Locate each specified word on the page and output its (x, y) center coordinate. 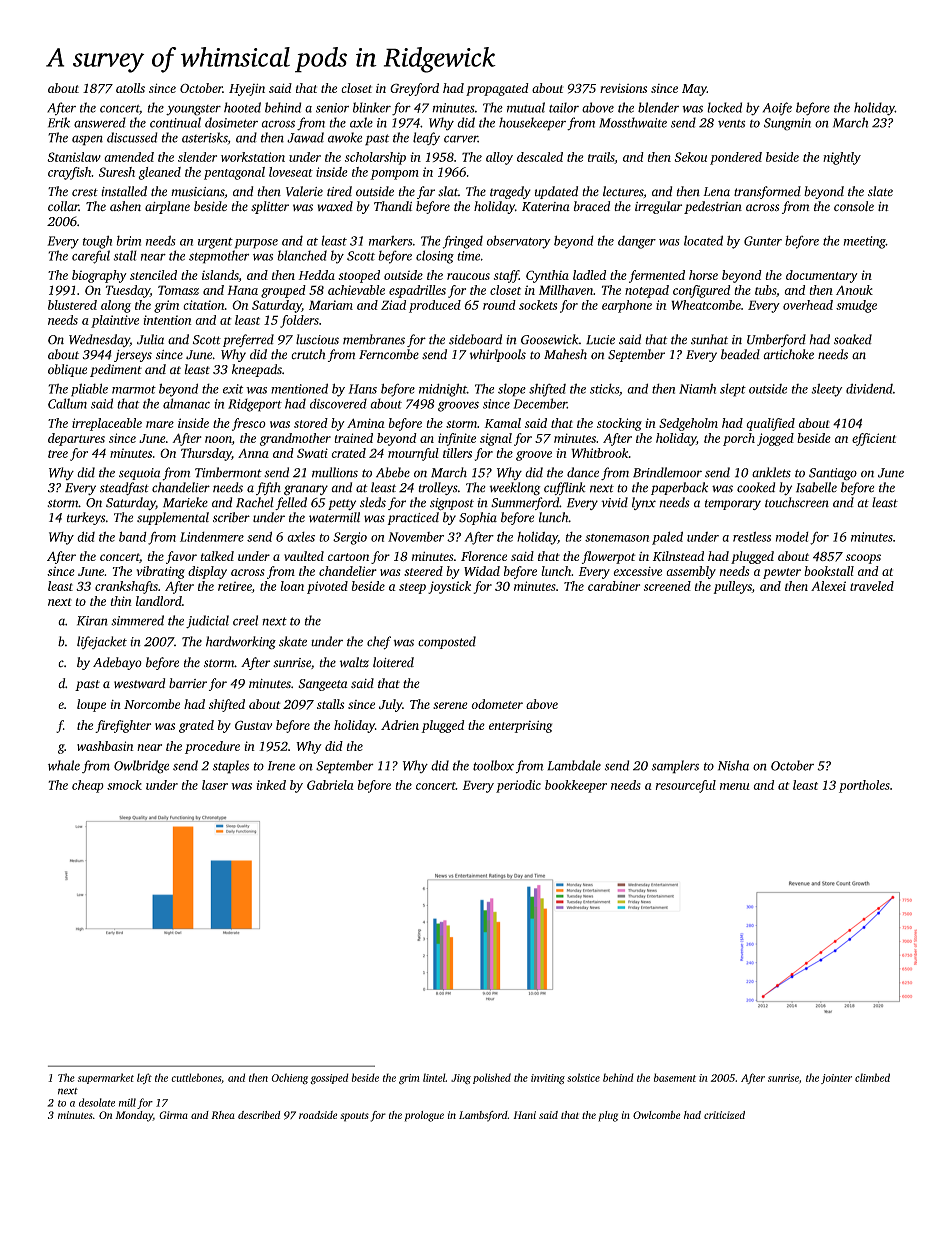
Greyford (414, 89)
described (259, 1115)
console (854, 206)
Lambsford (483, 1116)
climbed (872, 1077)
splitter (270, 207)
